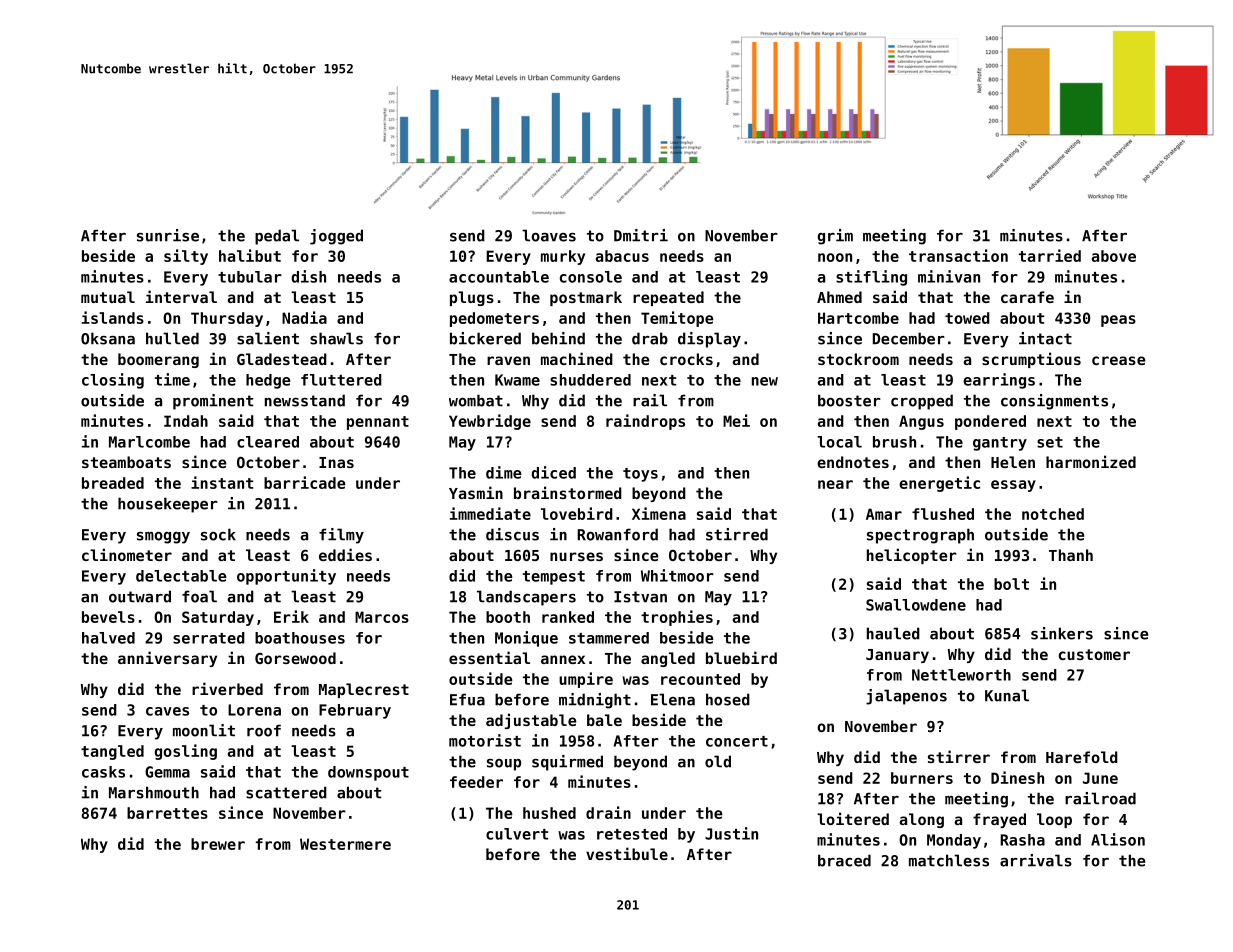 This document has width=1233, height=952. I want to click on stifling, so click(871, 278).
